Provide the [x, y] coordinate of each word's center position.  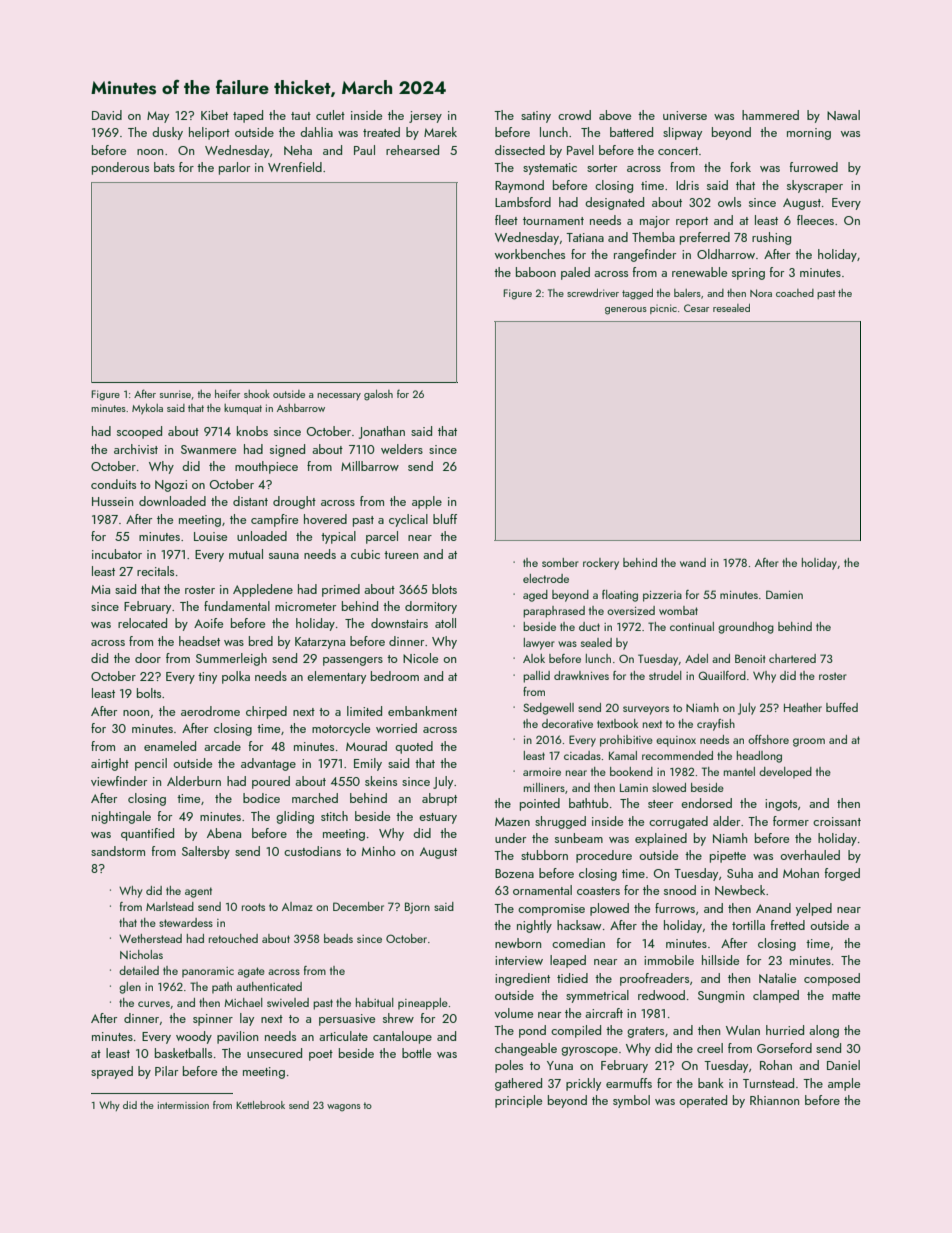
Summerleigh [231, 659]
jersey [425, 117]
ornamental [542, 890]
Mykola [147, 409]
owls [729, 202]
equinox [676, 741]
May [158, 117]
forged [842, 874]
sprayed [112, 1072]
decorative [567, 723]
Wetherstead [150, 938]
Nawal [843, 115]
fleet [506, 220]
